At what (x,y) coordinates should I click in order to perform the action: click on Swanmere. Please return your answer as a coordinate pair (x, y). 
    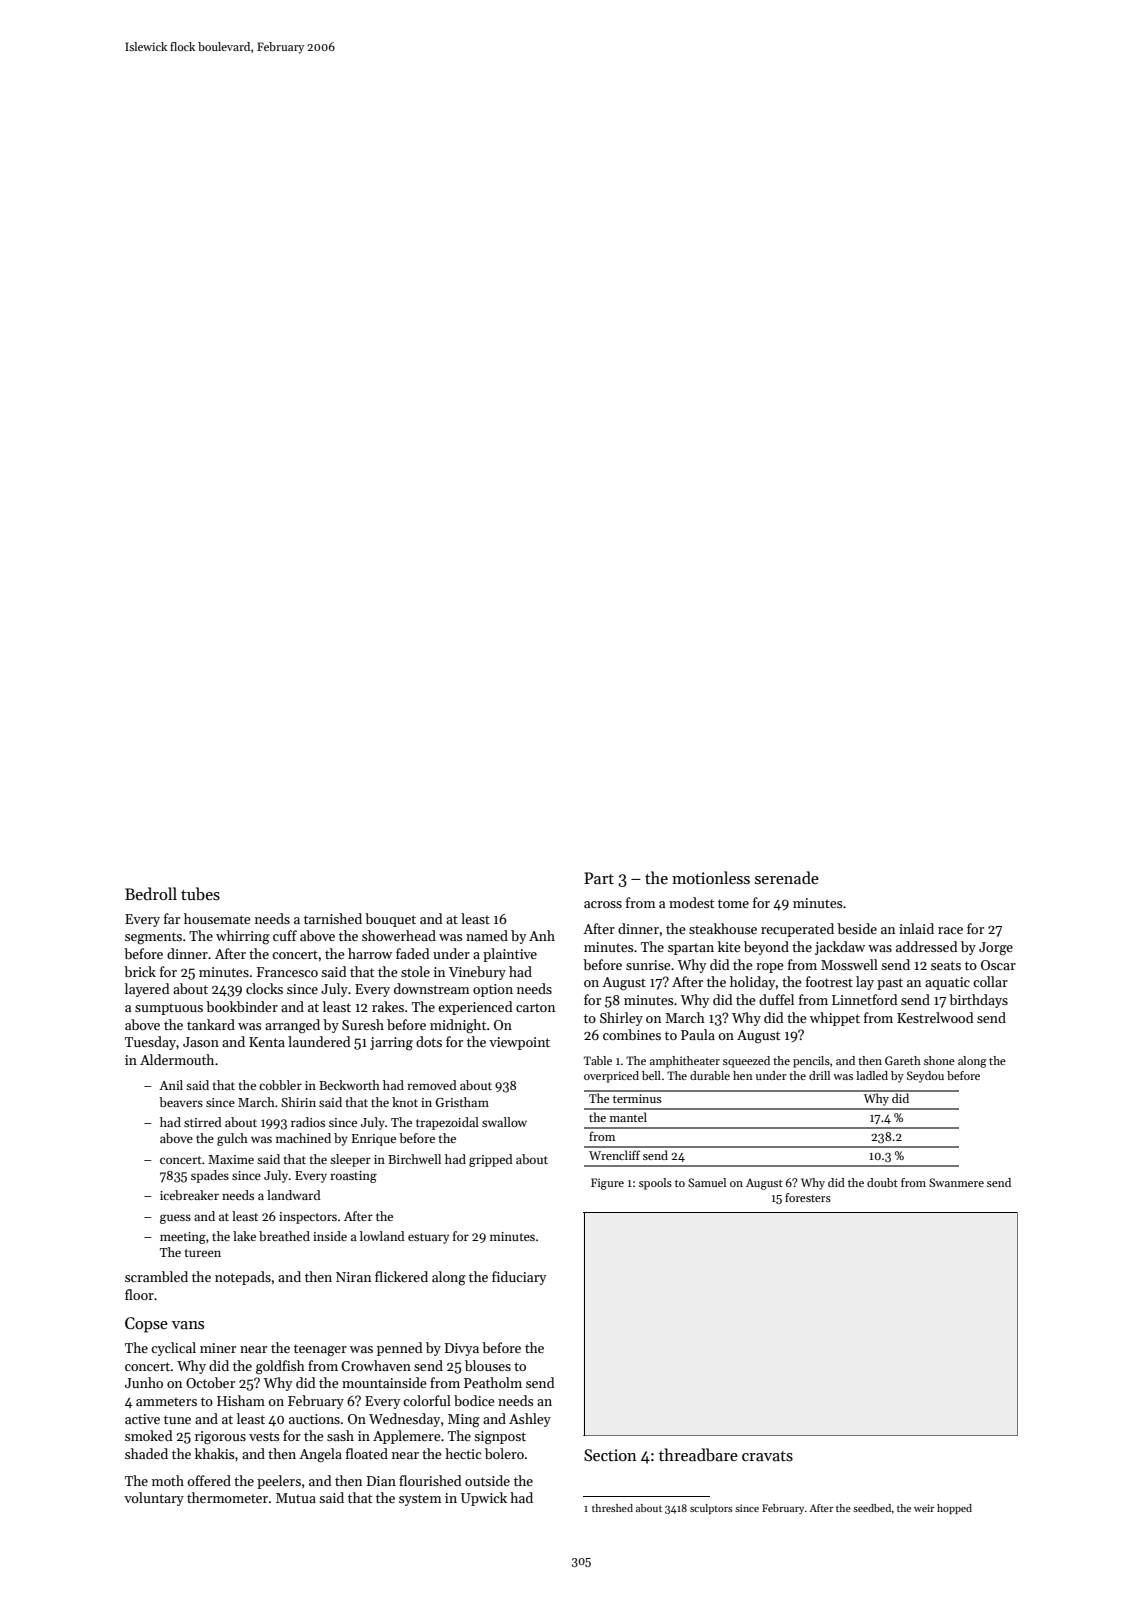
    Looking at the image, I should click on (956, 1182).
